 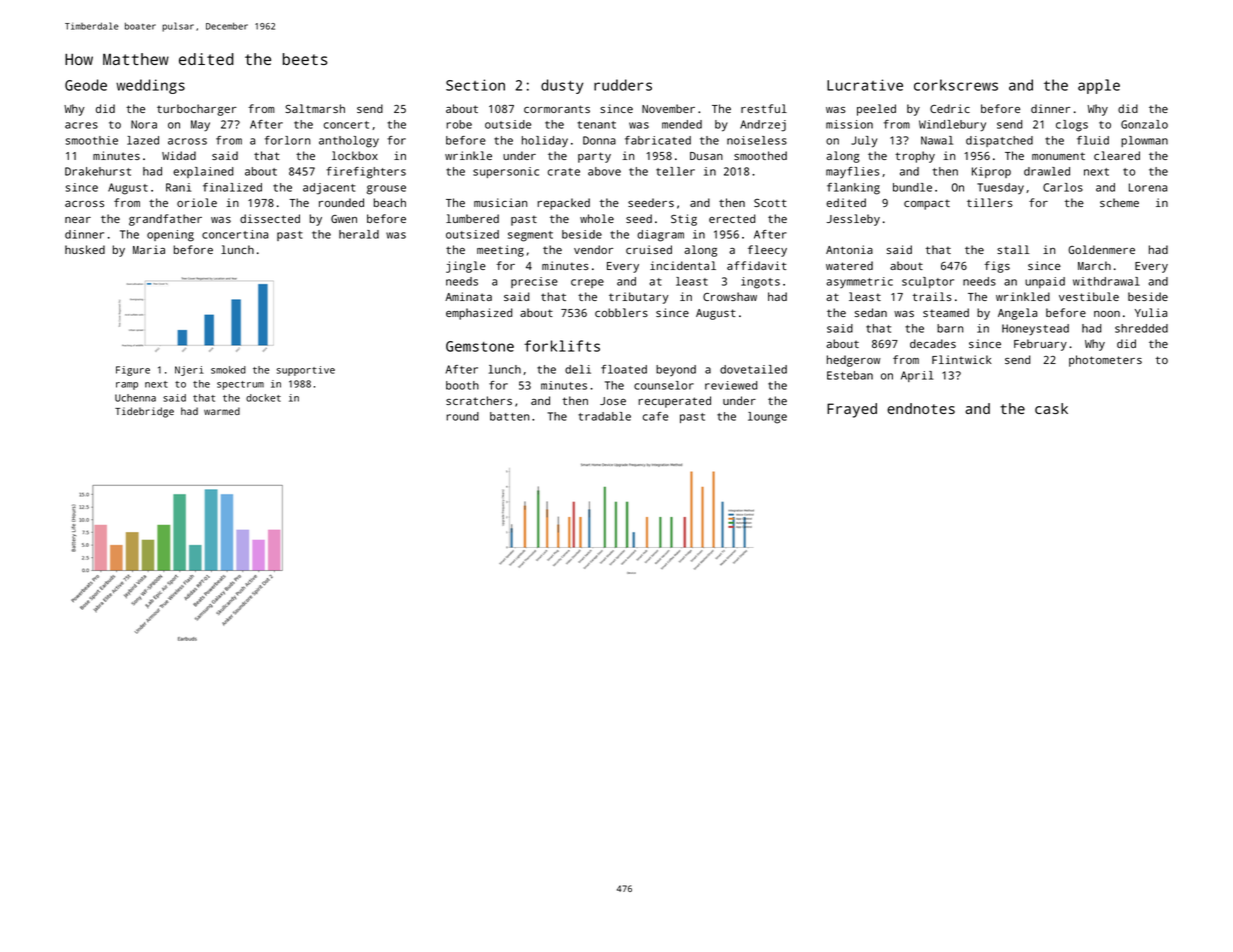 What do you see at coordinates (1045, 282) in the screenshot?
I see `unpaid` at bounding box center [1045, 282].
